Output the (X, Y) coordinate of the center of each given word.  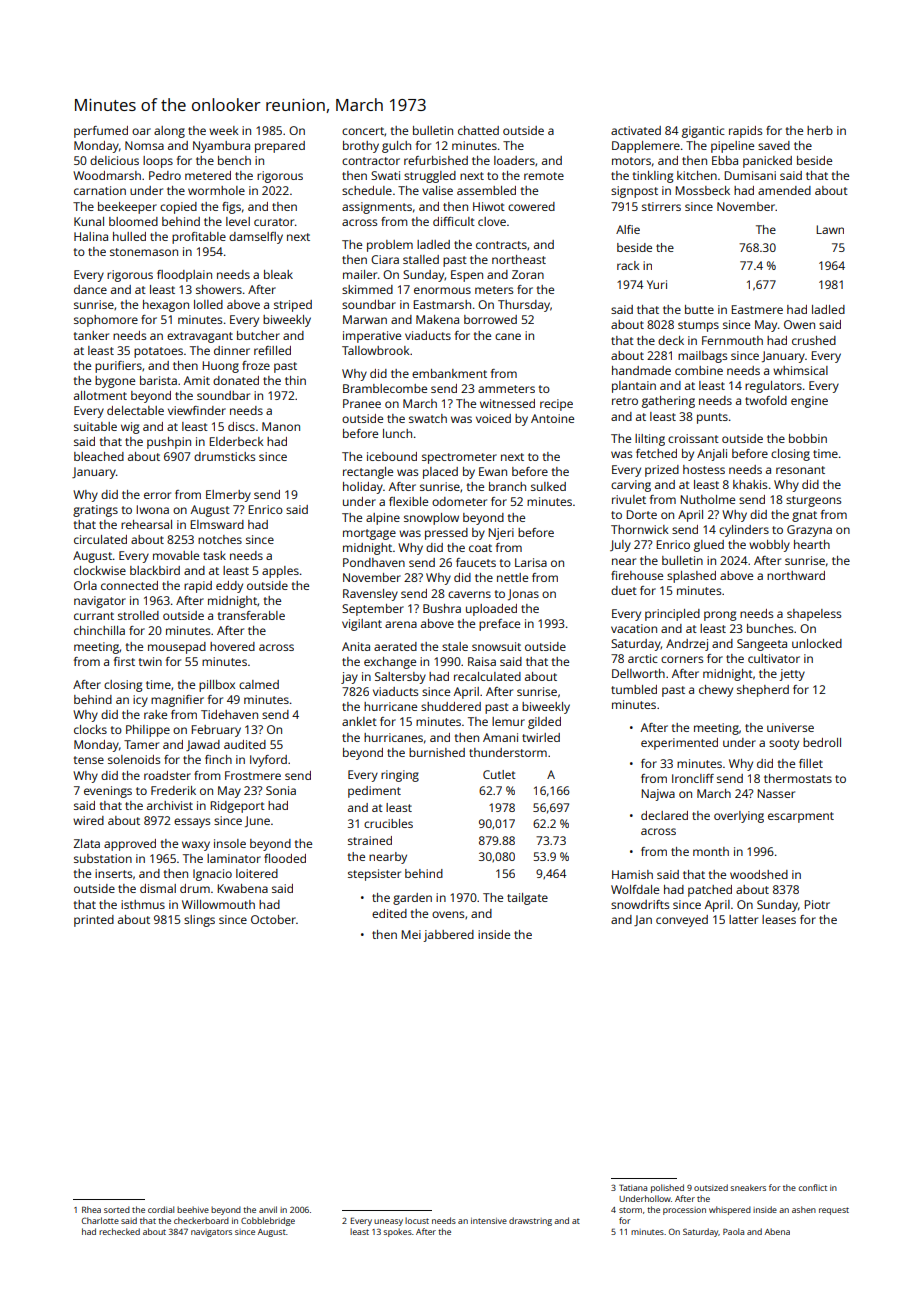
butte (699, 309)
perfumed (101, 132)
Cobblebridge (268, 1221)
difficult (454, 221)
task (214, 555)
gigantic (703, 132)
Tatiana (633, 1187)
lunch (397, 433)
